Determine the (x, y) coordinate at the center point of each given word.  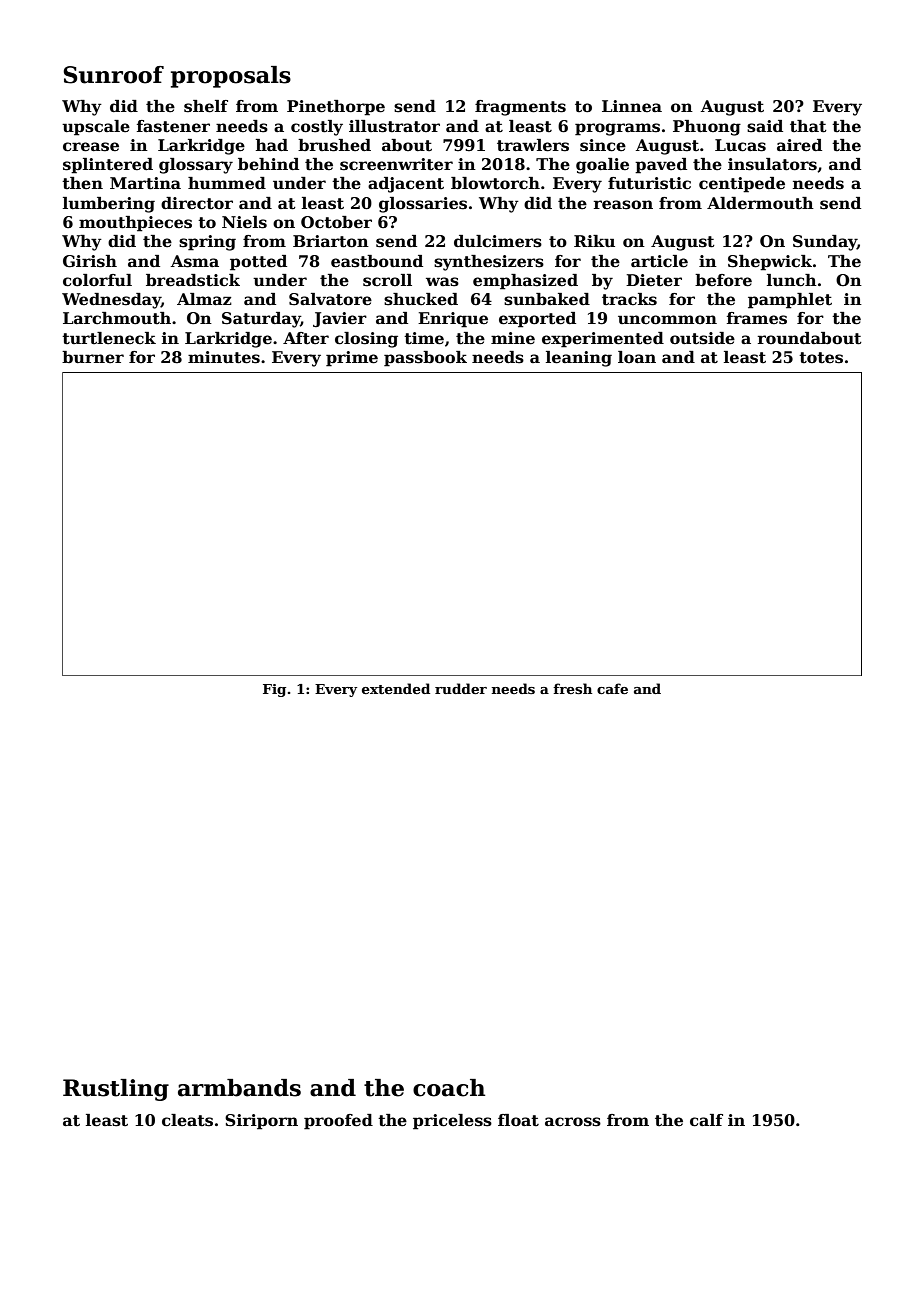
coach (449, 1088)
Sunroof (113, 75)
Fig (274, 690)
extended (396, 688)
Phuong (707, 128)
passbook (425, 359)
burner (93, 357)
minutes (224, 357)
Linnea (632, 106)
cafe (612, 688)
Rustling (116, 1090)
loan (637, 357)
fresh (572, 688)
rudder (461, 688)
